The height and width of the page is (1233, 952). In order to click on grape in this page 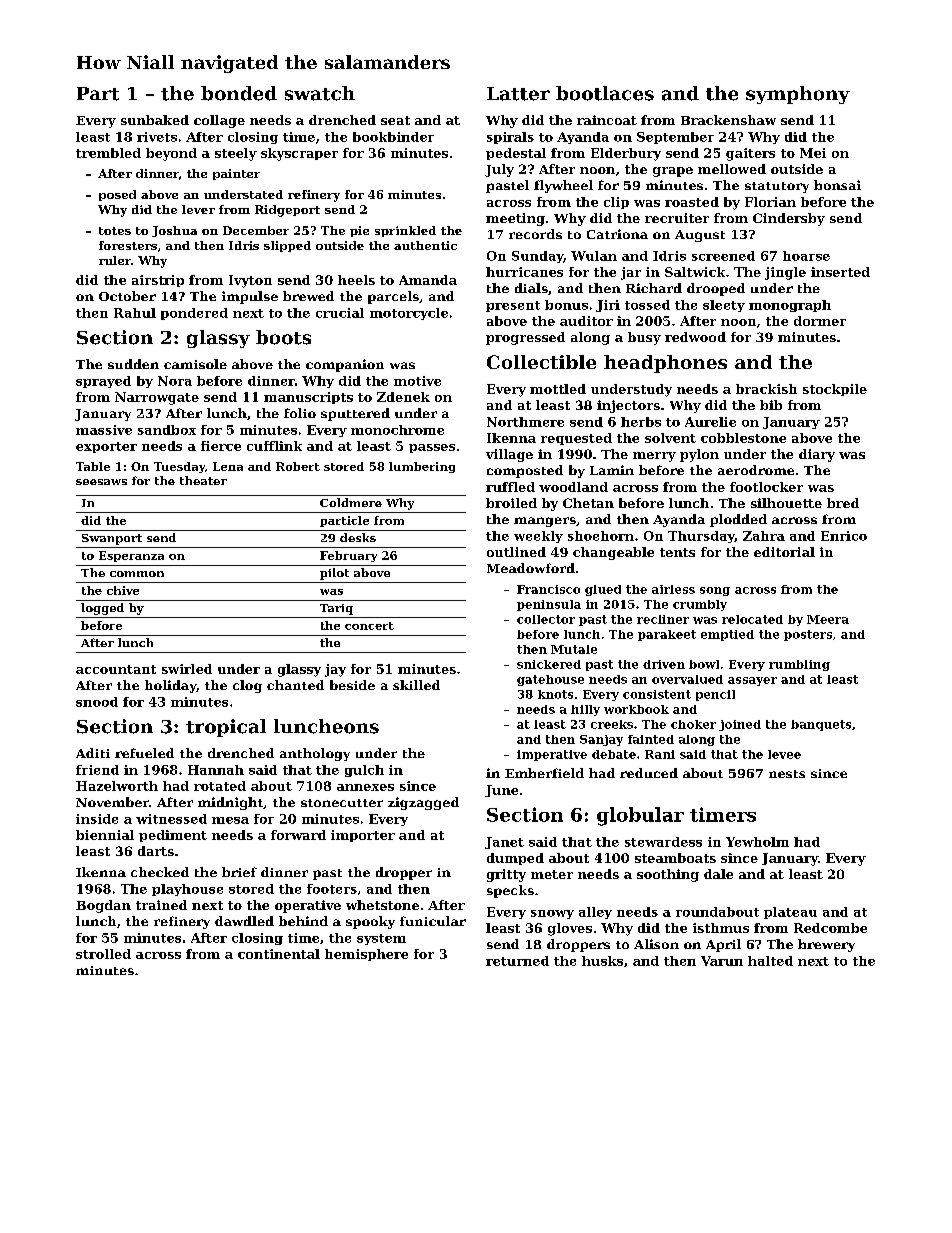, I will do `click(673, 172)`.
